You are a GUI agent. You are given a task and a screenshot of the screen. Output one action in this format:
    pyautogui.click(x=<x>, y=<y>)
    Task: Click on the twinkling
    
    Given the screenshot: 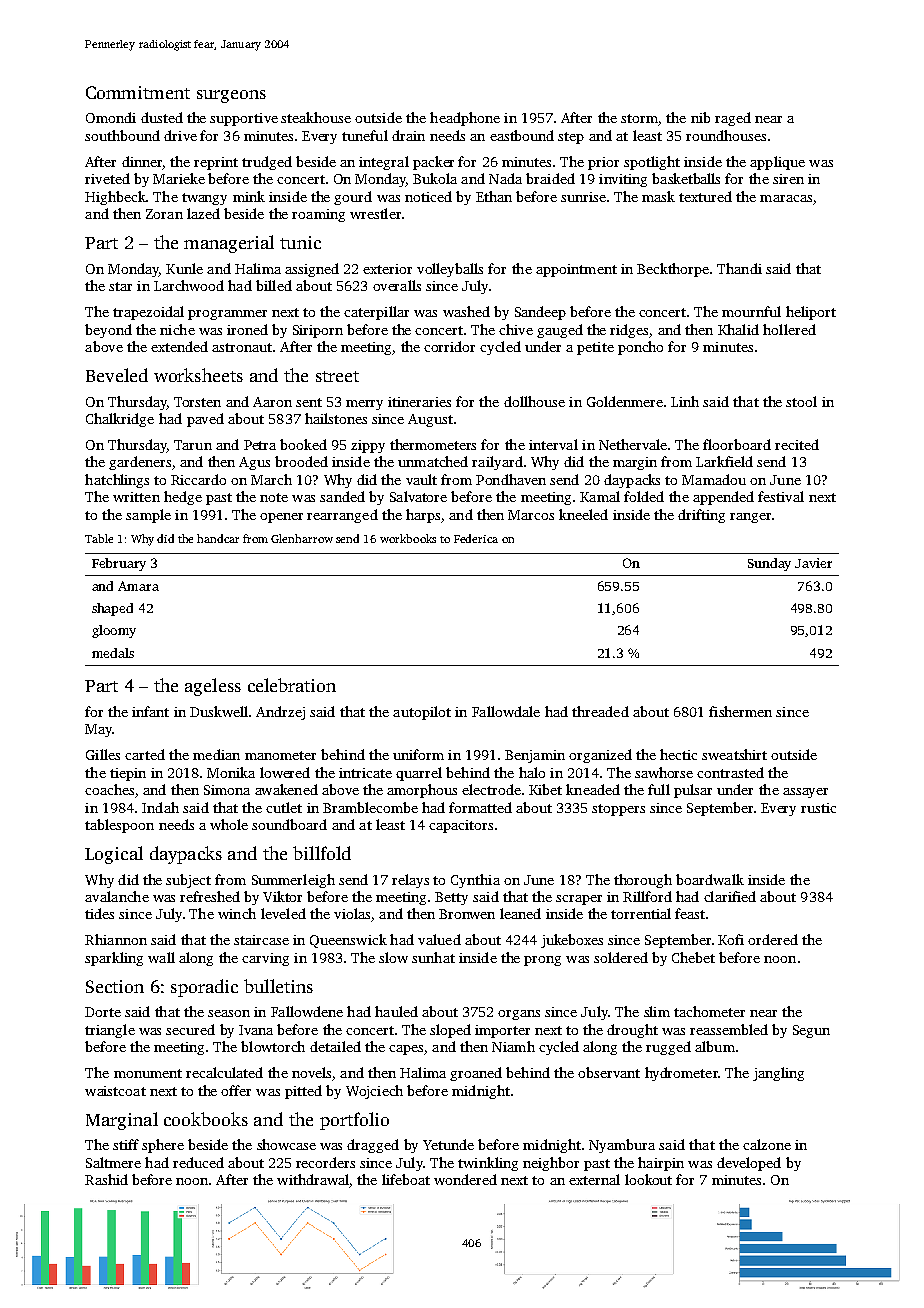 What is the action you would take?
    pyautogui.click(x=488, y=1164)
